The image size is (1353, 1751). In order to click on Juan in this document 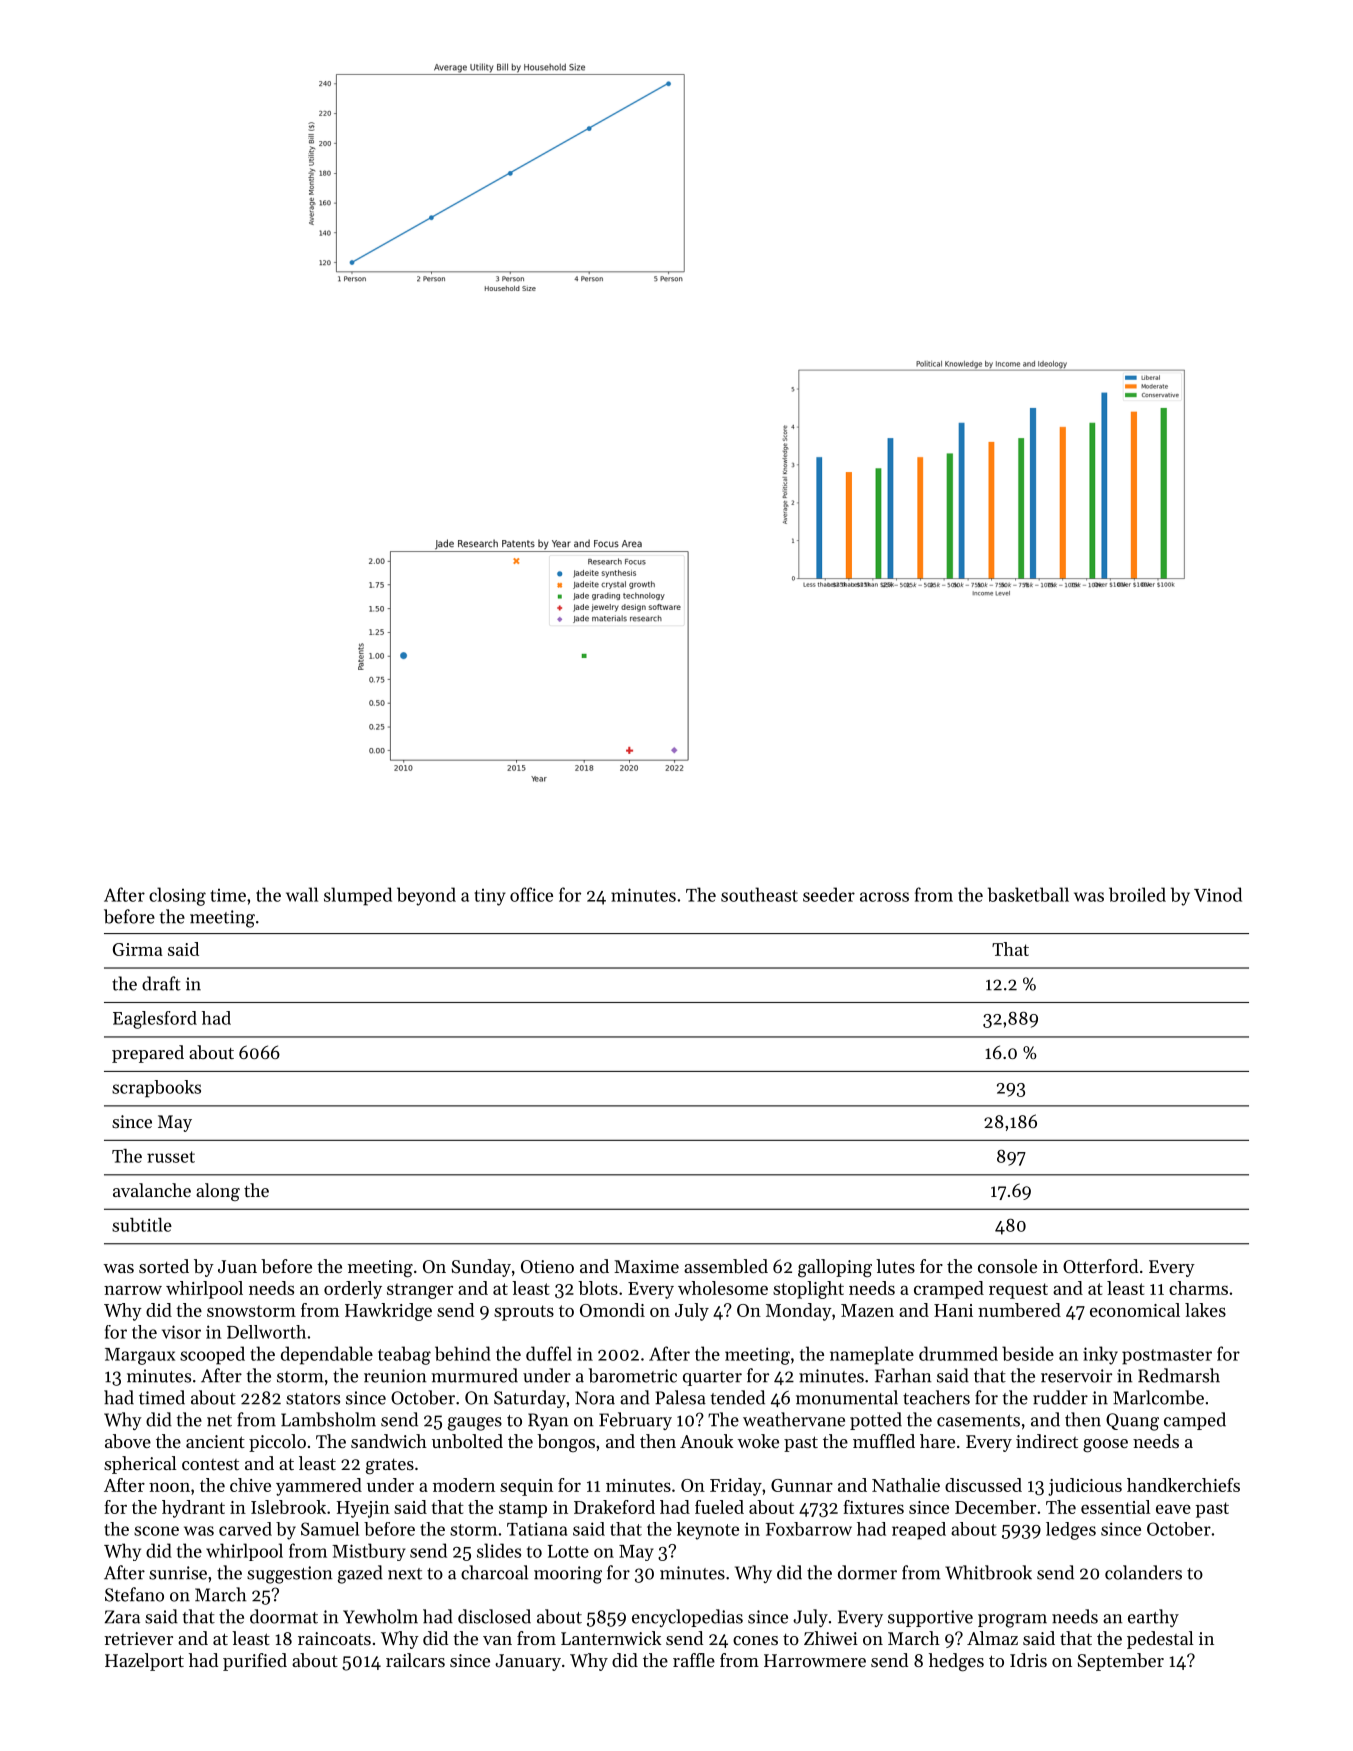, I will do `click(237, 1266)`.
